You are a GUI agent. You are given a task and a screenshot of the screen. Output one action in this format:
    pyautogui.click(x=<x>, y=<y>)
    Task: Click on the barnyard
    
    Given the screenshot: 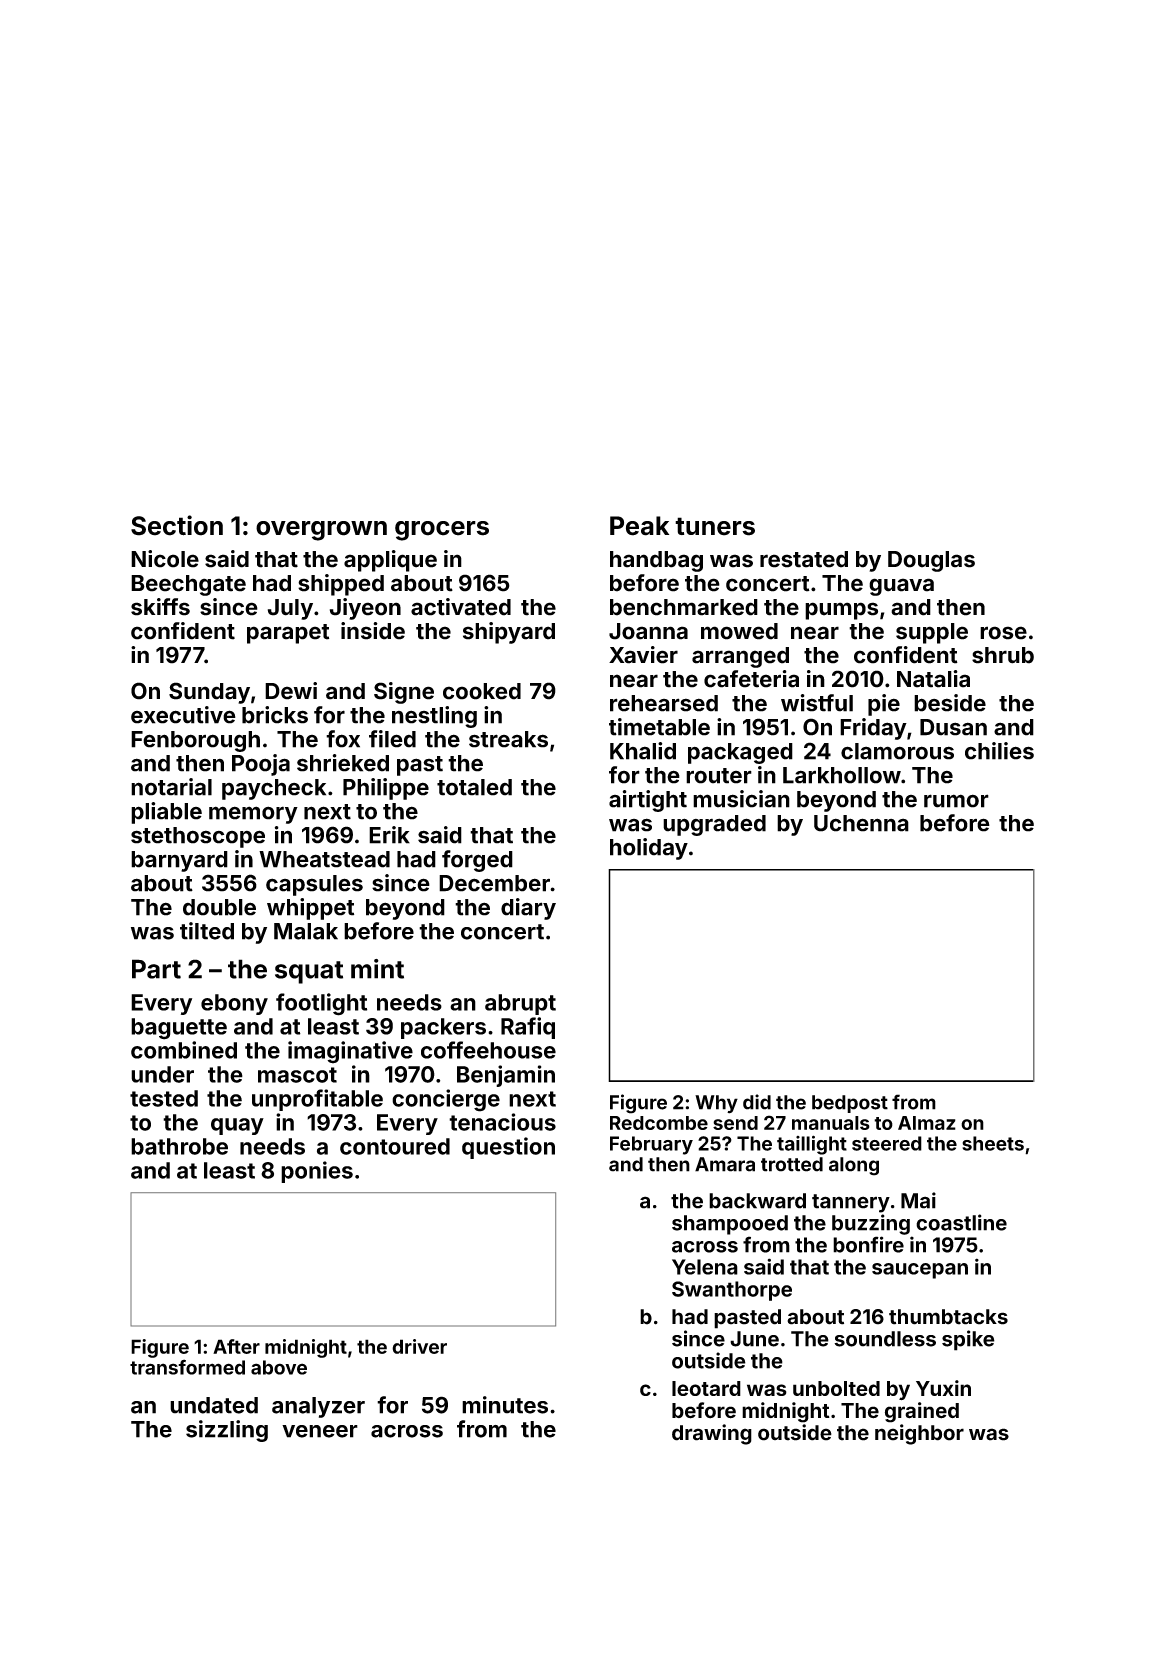 What is the action you would take?
    pyautogui.click(x=179, y=861)
